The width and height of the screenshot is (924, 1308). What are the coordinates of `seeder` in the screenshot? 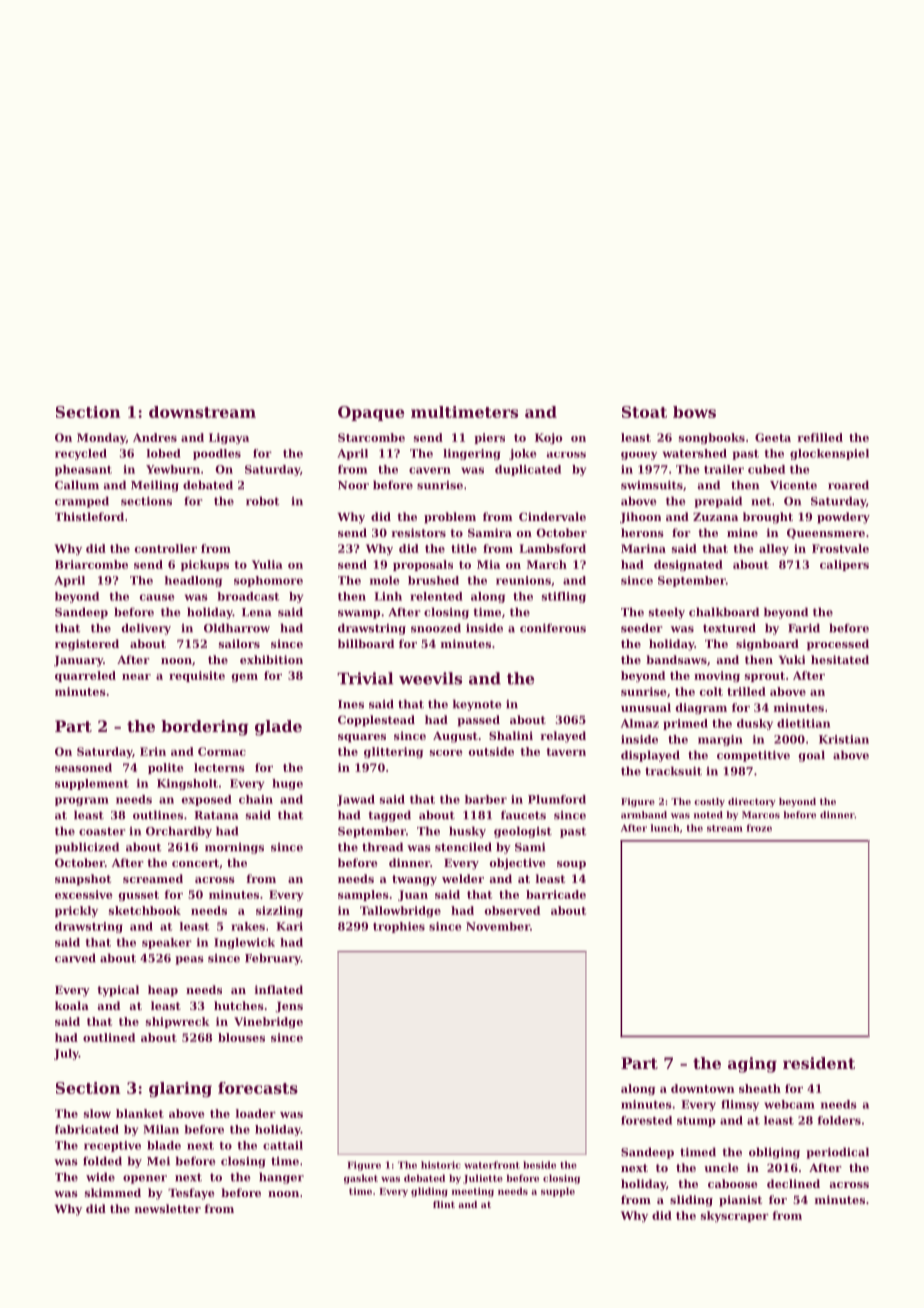 It's located at (642, 628).
